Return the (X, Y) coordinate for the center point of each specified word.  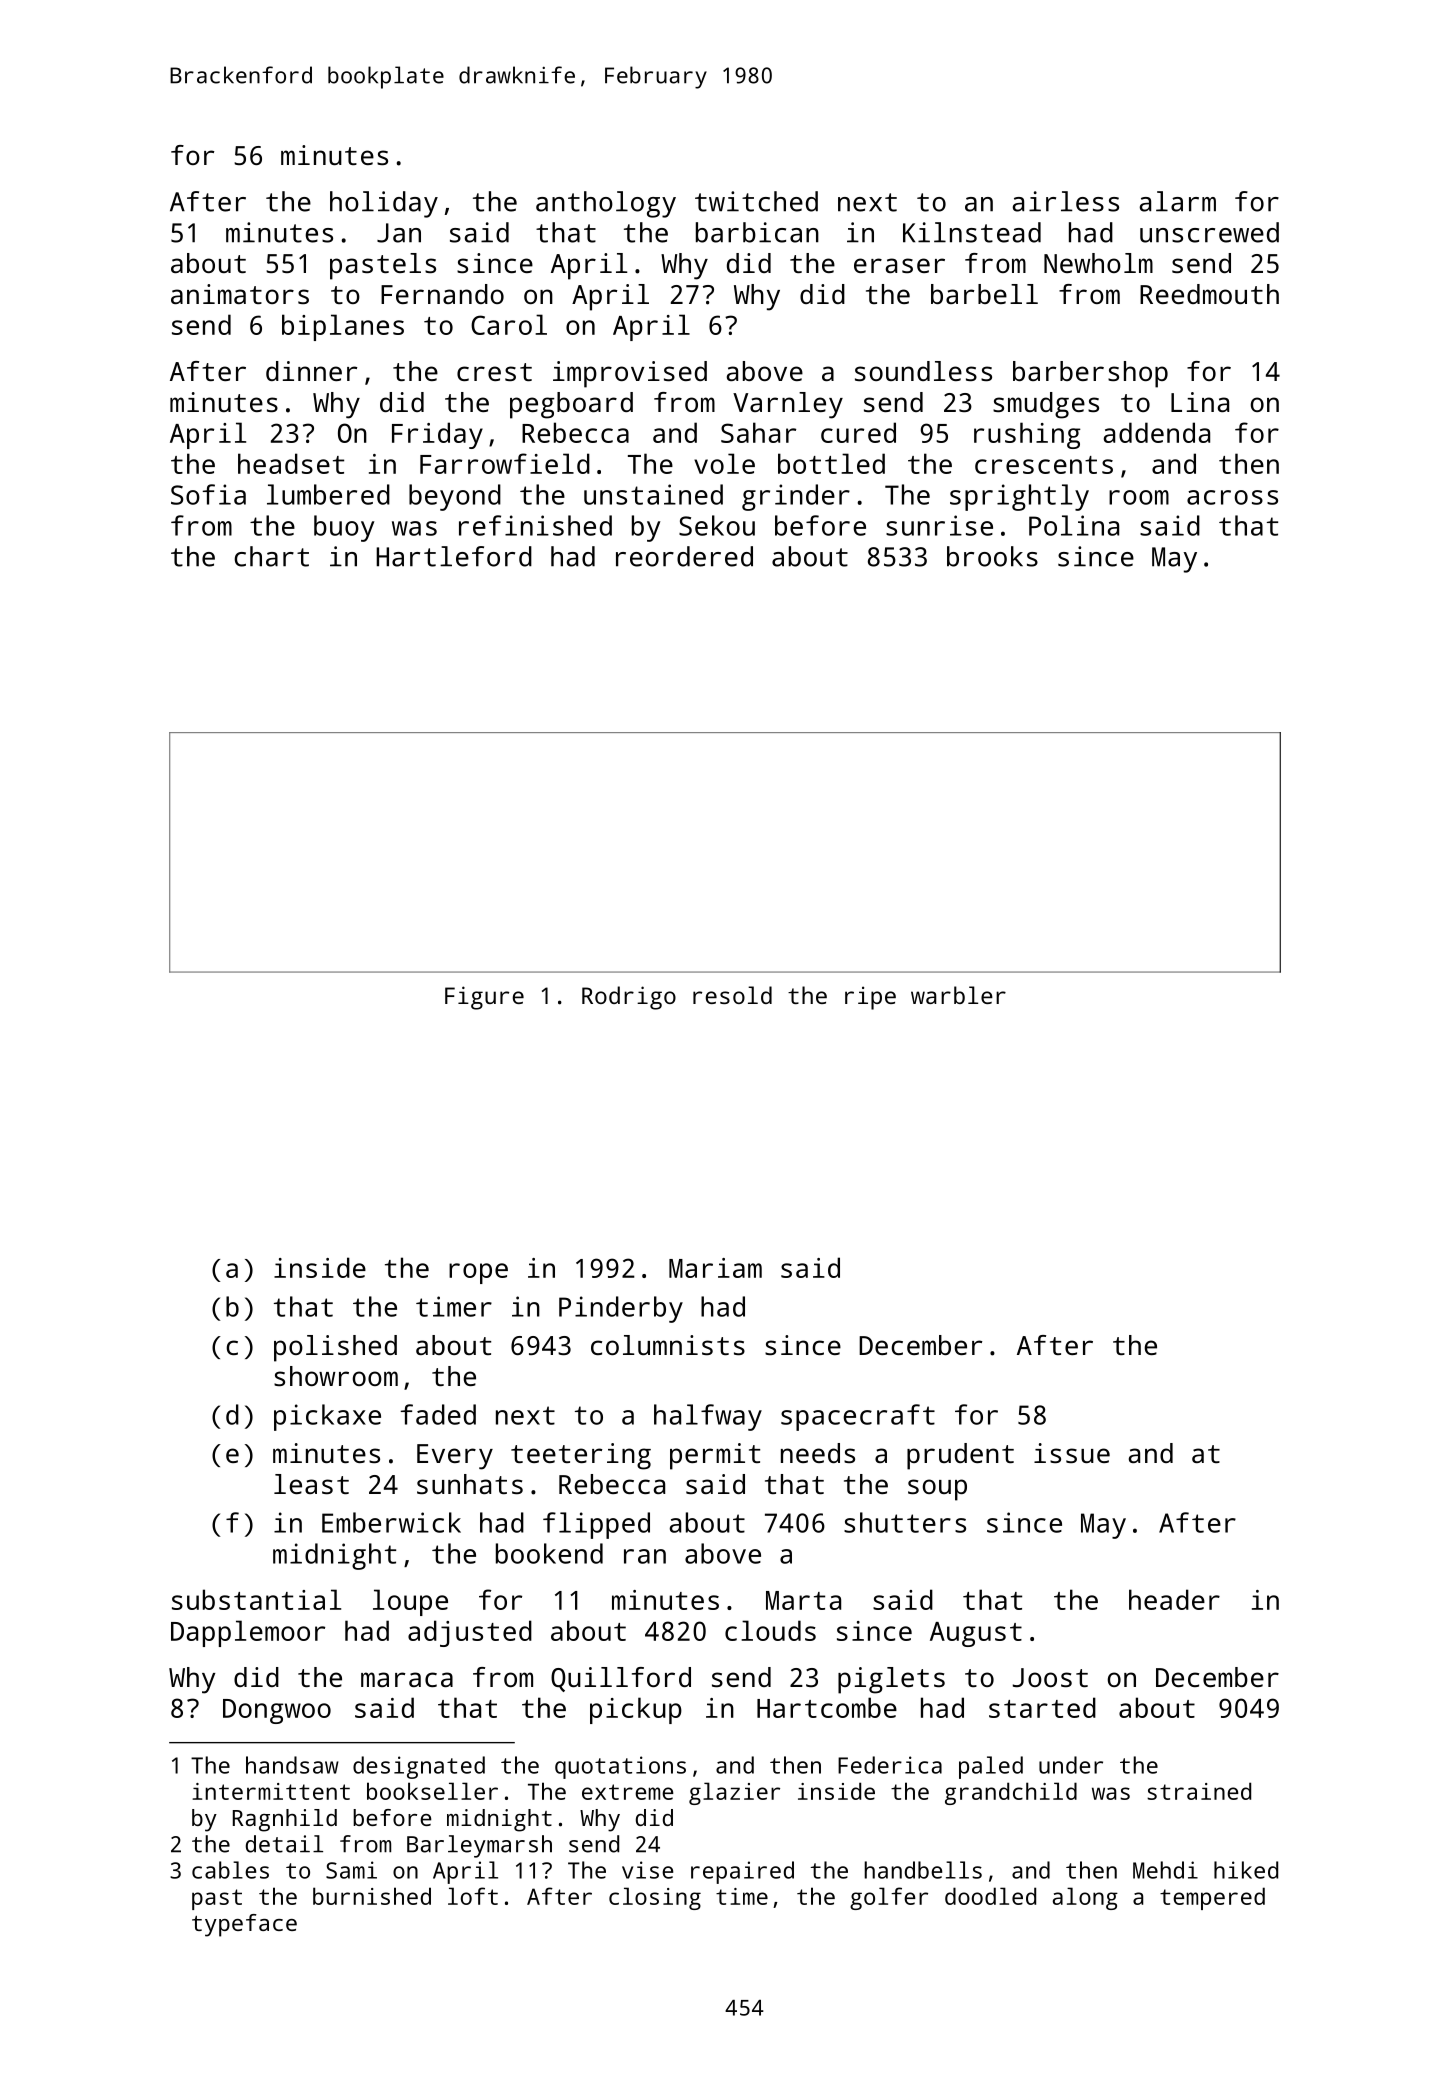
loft (473, 1896)
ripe (870, 998)
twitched (756, 201)
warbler (958, 995)
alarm (1178, 201)
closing (655, 1898)
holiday (384, 204)
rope (478, 1273)
